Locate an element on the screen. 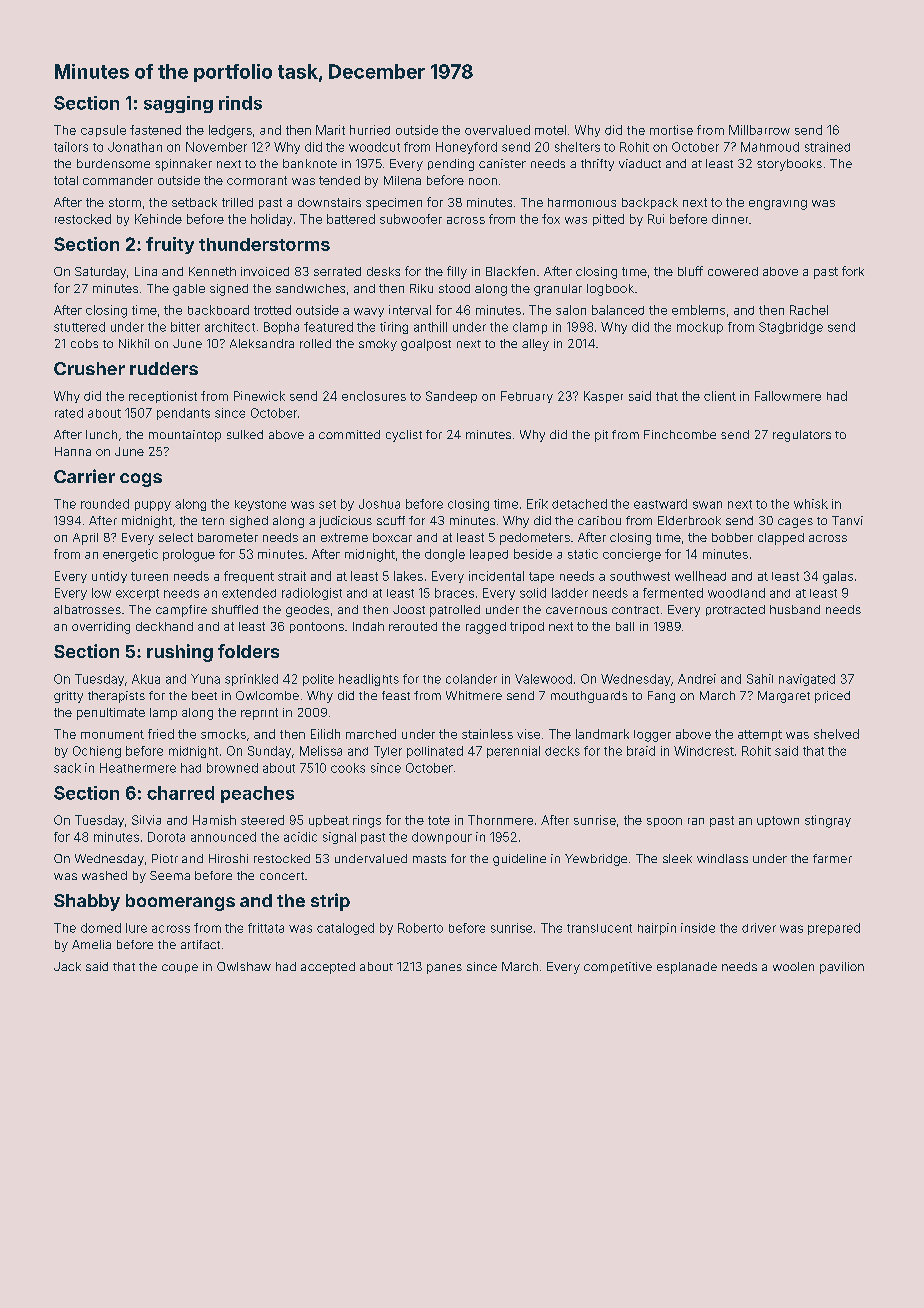 The height and width of the screenshot is (1308, 924). Stagbridge is located at coordinates (791, 328).
